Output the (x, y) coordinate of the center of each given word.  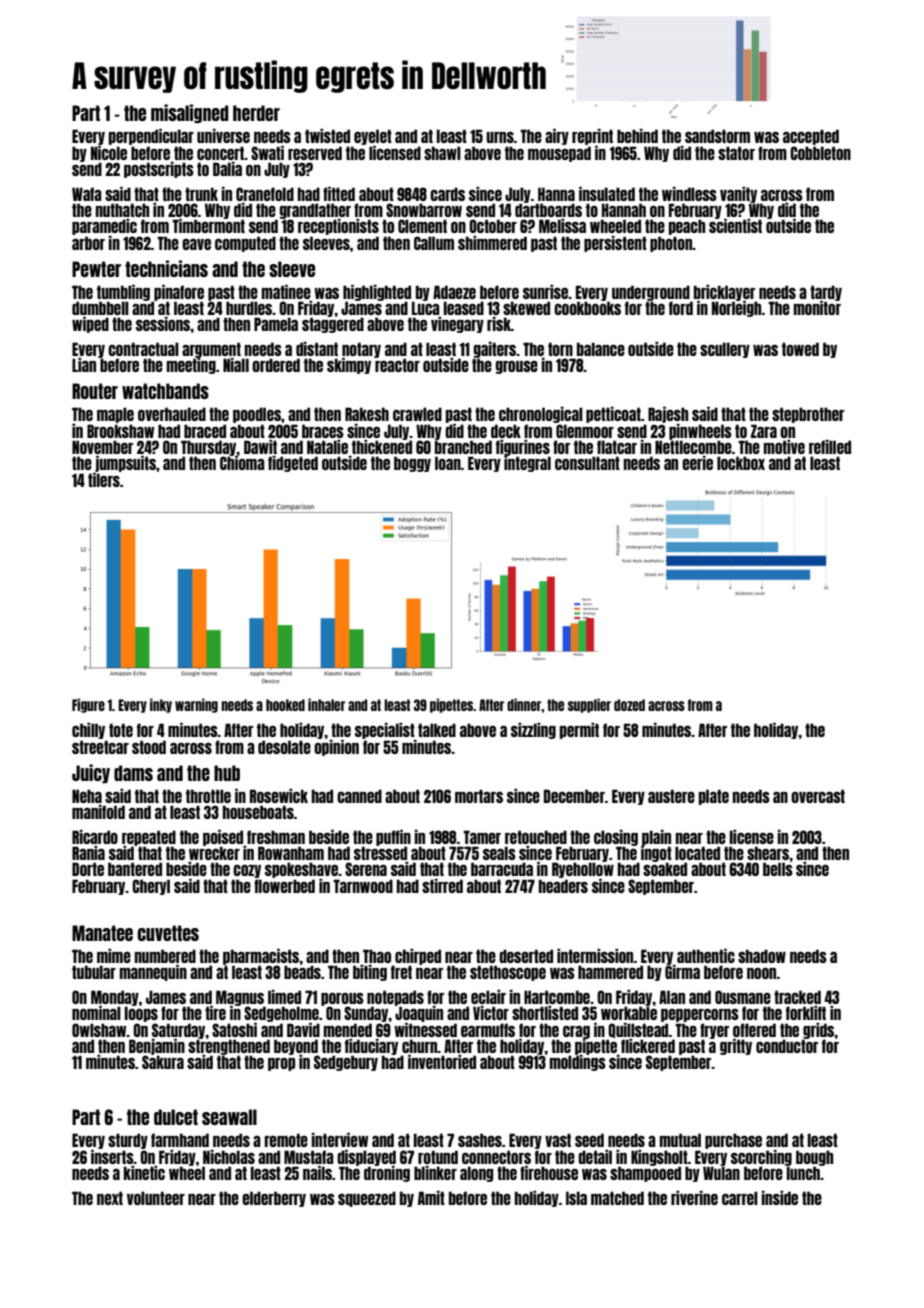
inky (161, 705)
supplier (589, 705)
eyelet (373, 137)
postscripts (159, 170)
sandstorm (717, 136)
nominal (96, 1013)
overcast (818, 796)
